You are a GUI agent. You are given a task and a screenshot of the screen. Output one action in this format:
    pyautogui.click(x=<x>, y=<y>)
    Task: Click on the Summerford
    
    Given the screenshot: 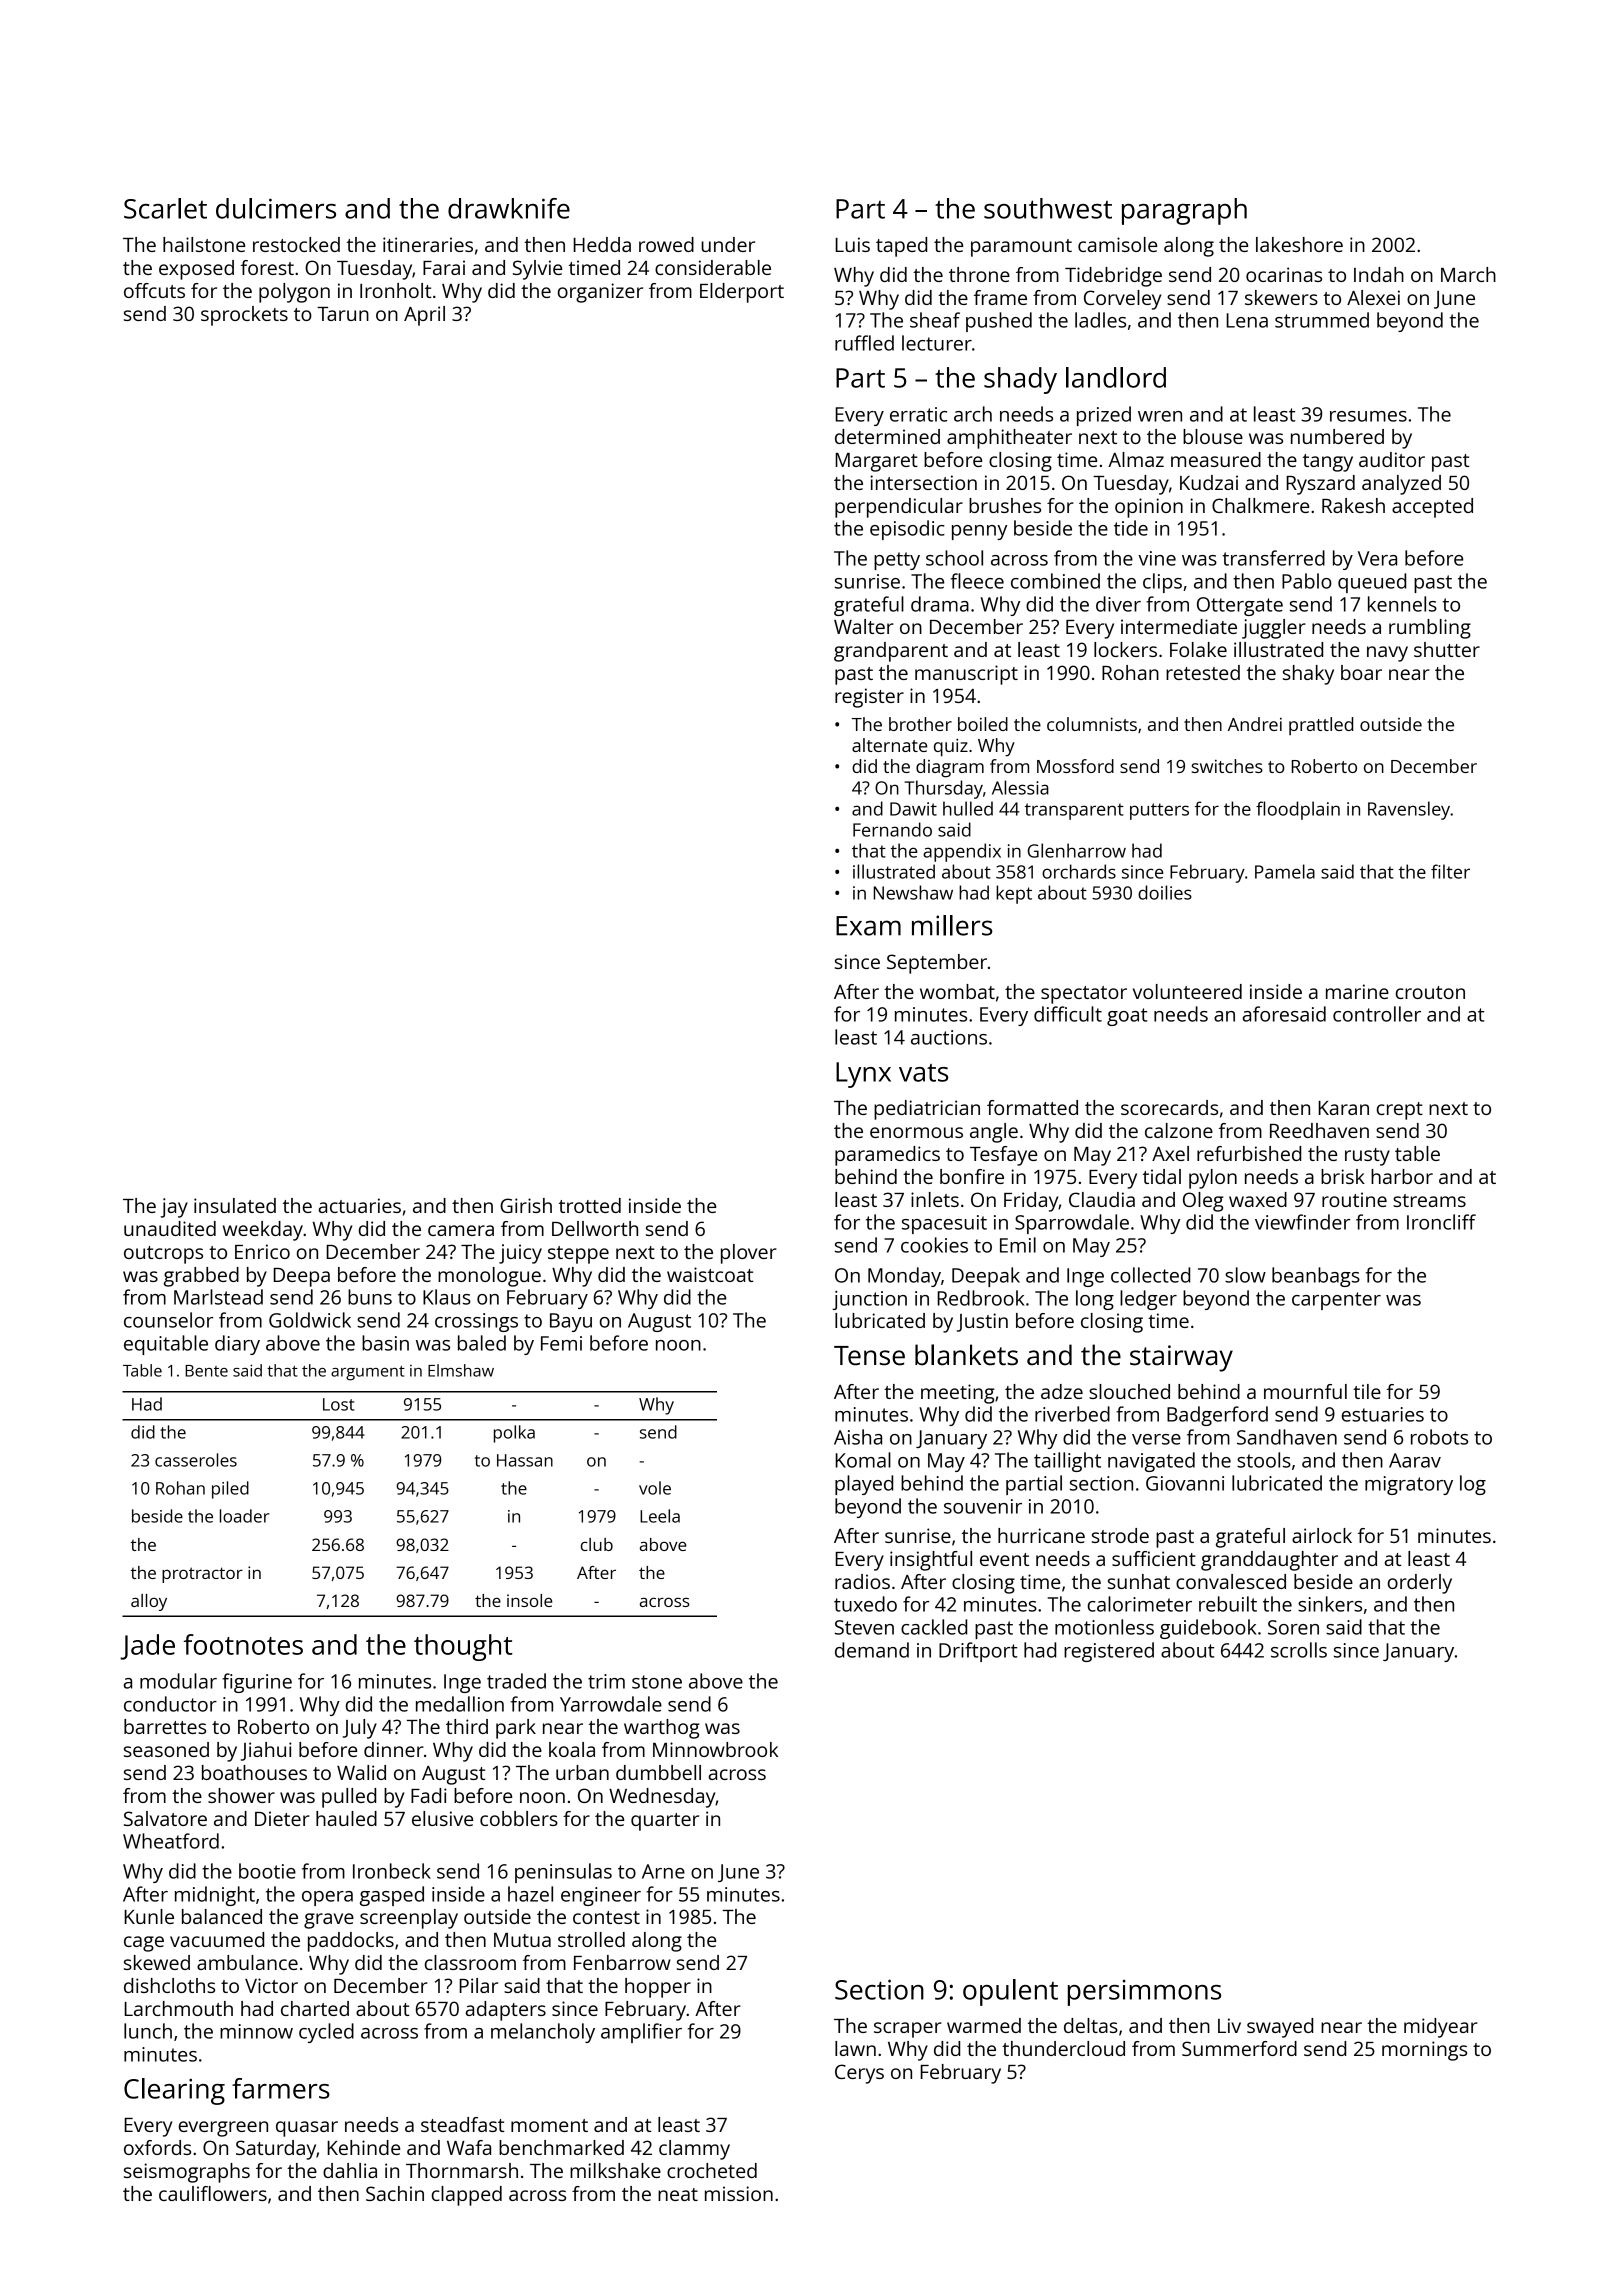 What is the action you would take?
    pyautogui.click(x=1239, y=2048)
